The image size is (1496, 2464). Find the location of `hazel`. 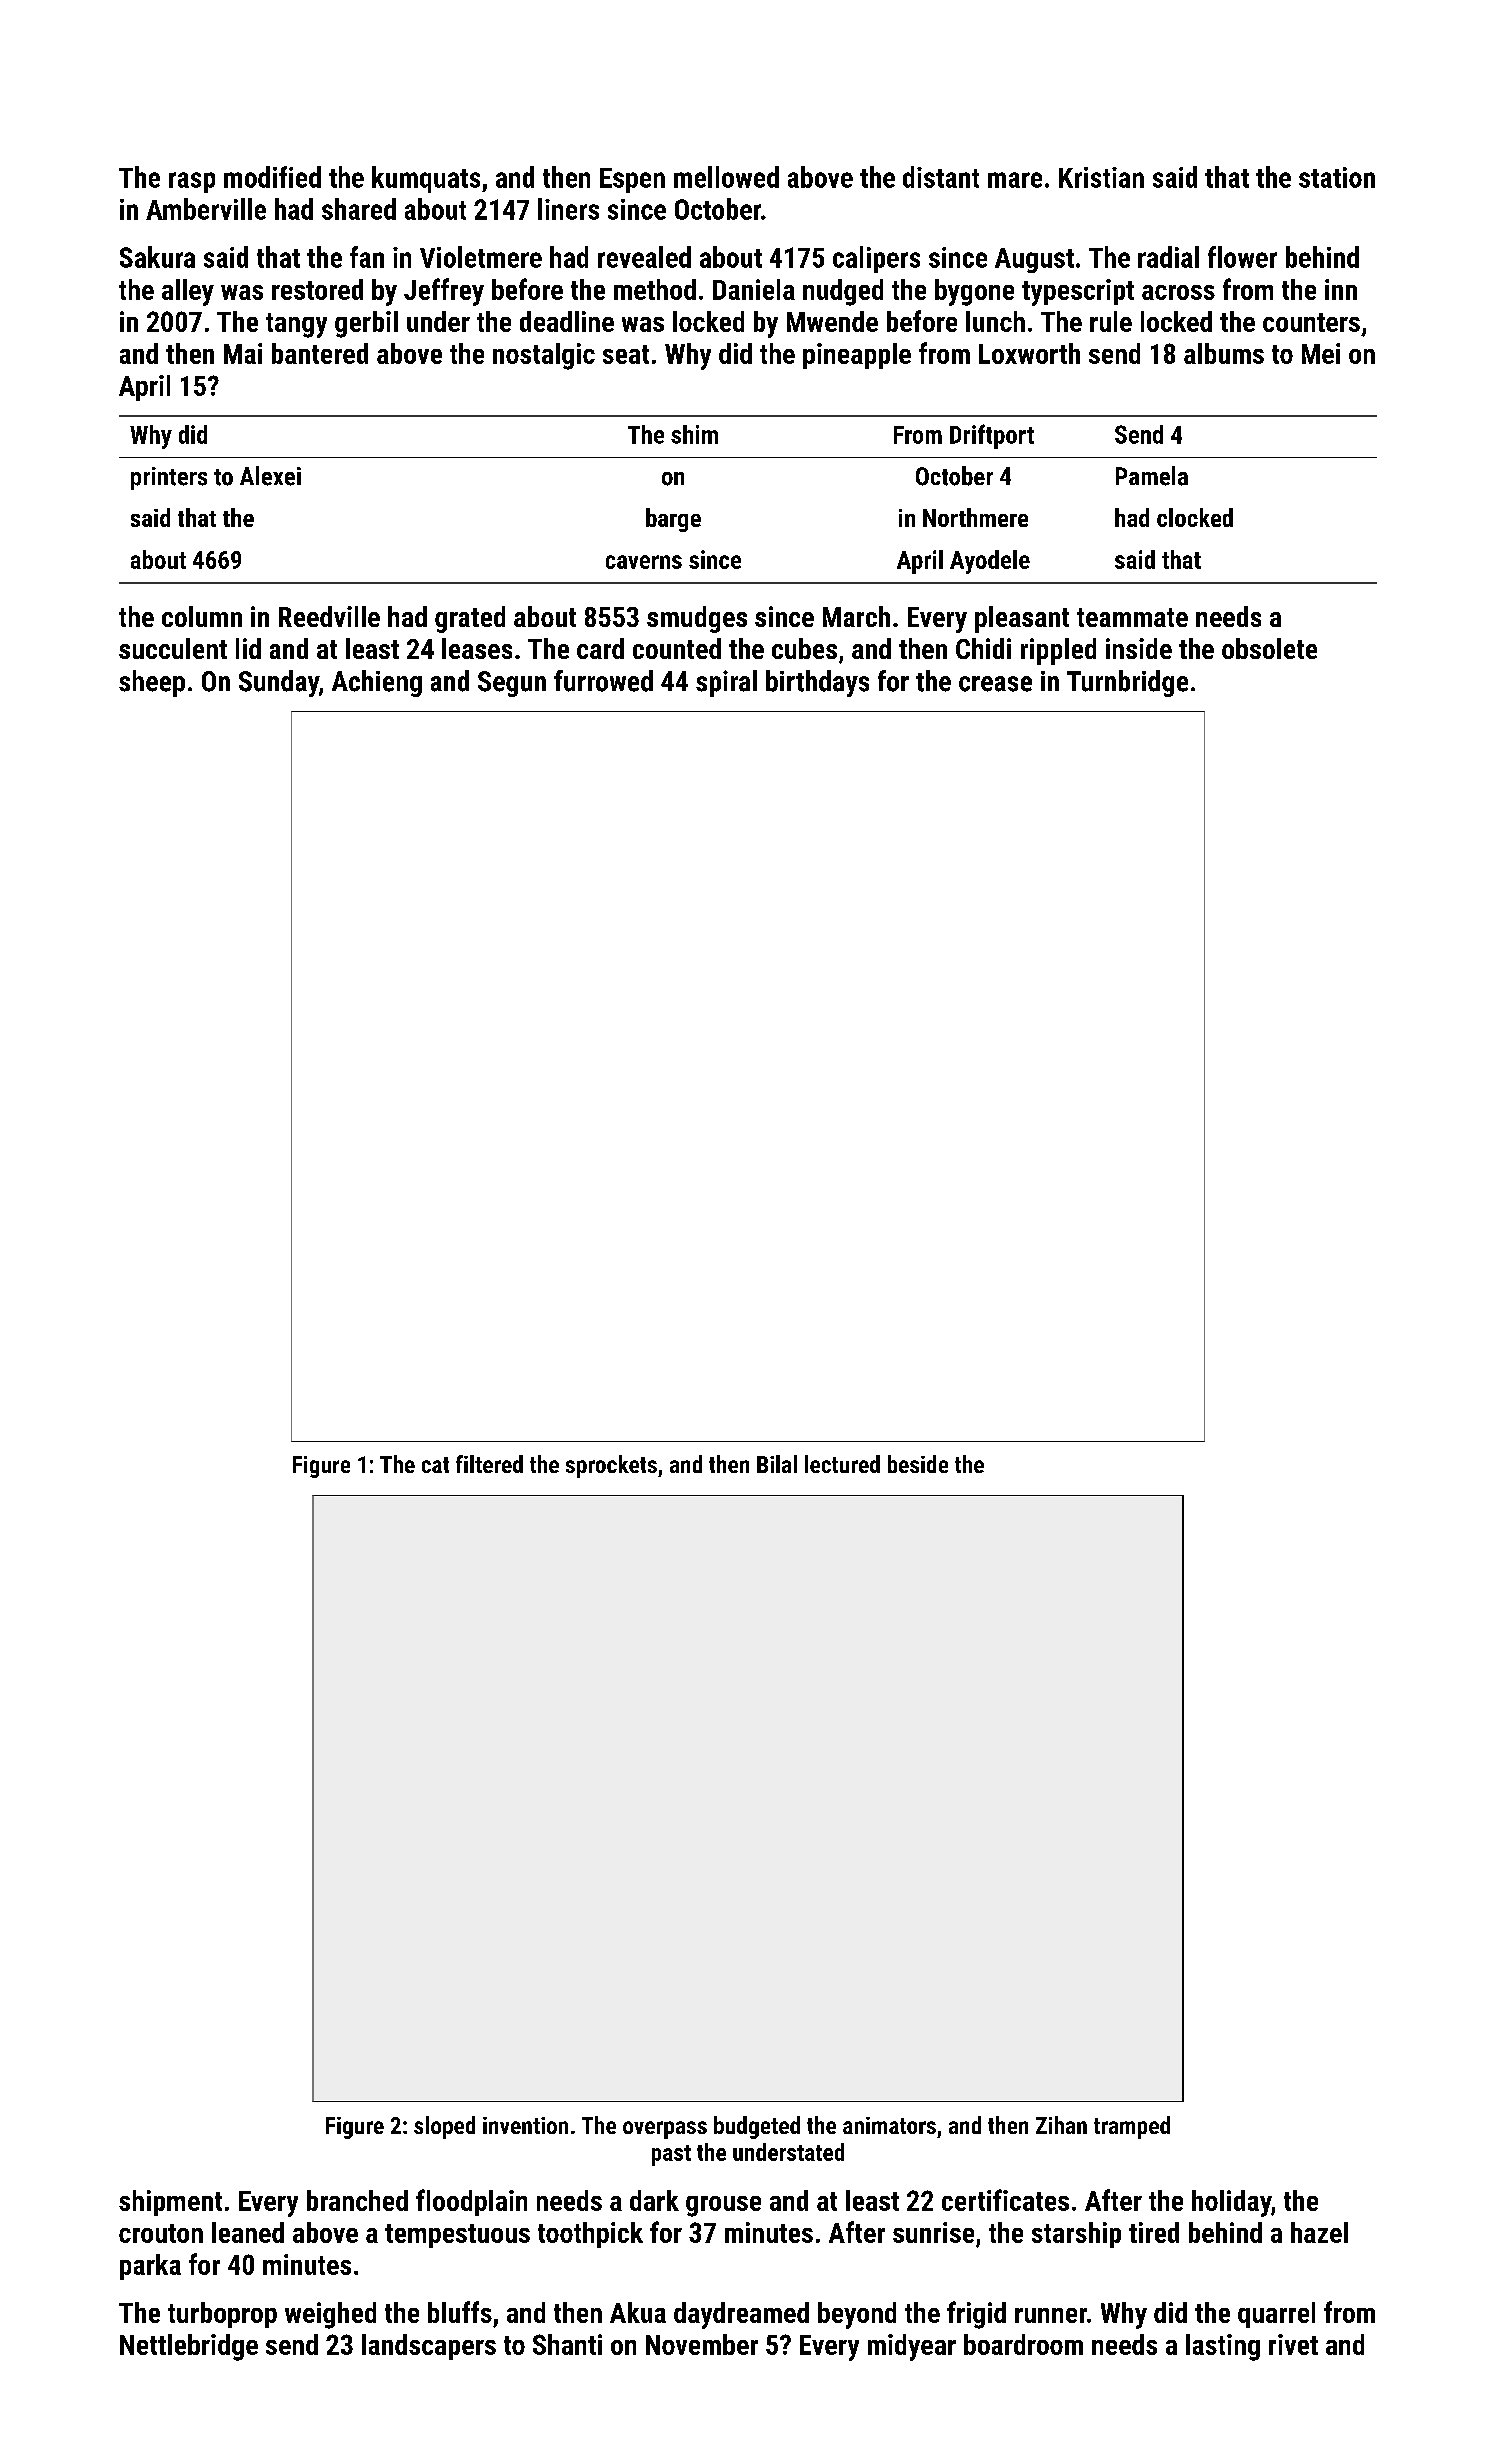

hazel is located at coordinates (1319, 2232).
